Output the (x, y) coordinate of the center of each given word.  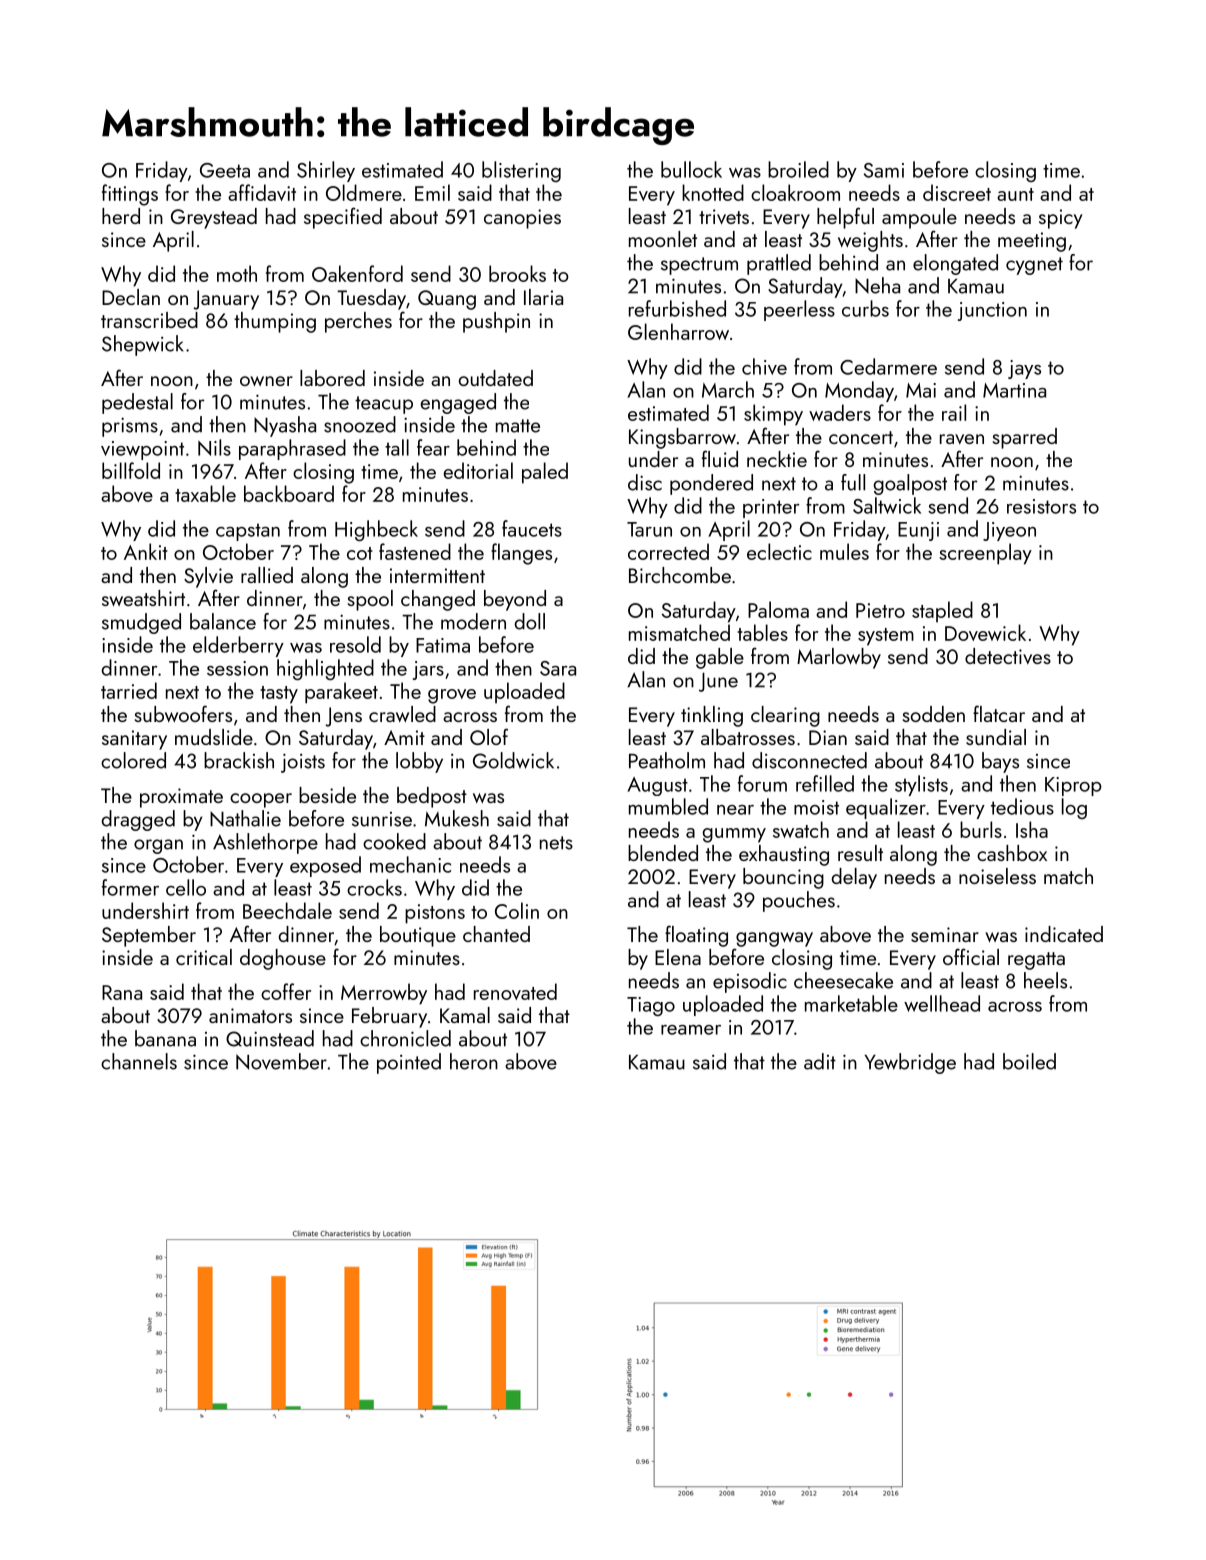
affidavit (262, 192)
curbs (865, 308)
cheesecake (843, 980)
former (130, 887)
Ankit (146, 551)
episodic (750, 982)
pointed (409, 1063)
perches (358, 322)
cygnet (1034, 266)
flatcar (999, 713)
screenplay (985, 554)
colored (133, 760)
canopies (522, 219)
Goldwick (513, 760)
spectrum (699, 266)
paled (545, 473)
